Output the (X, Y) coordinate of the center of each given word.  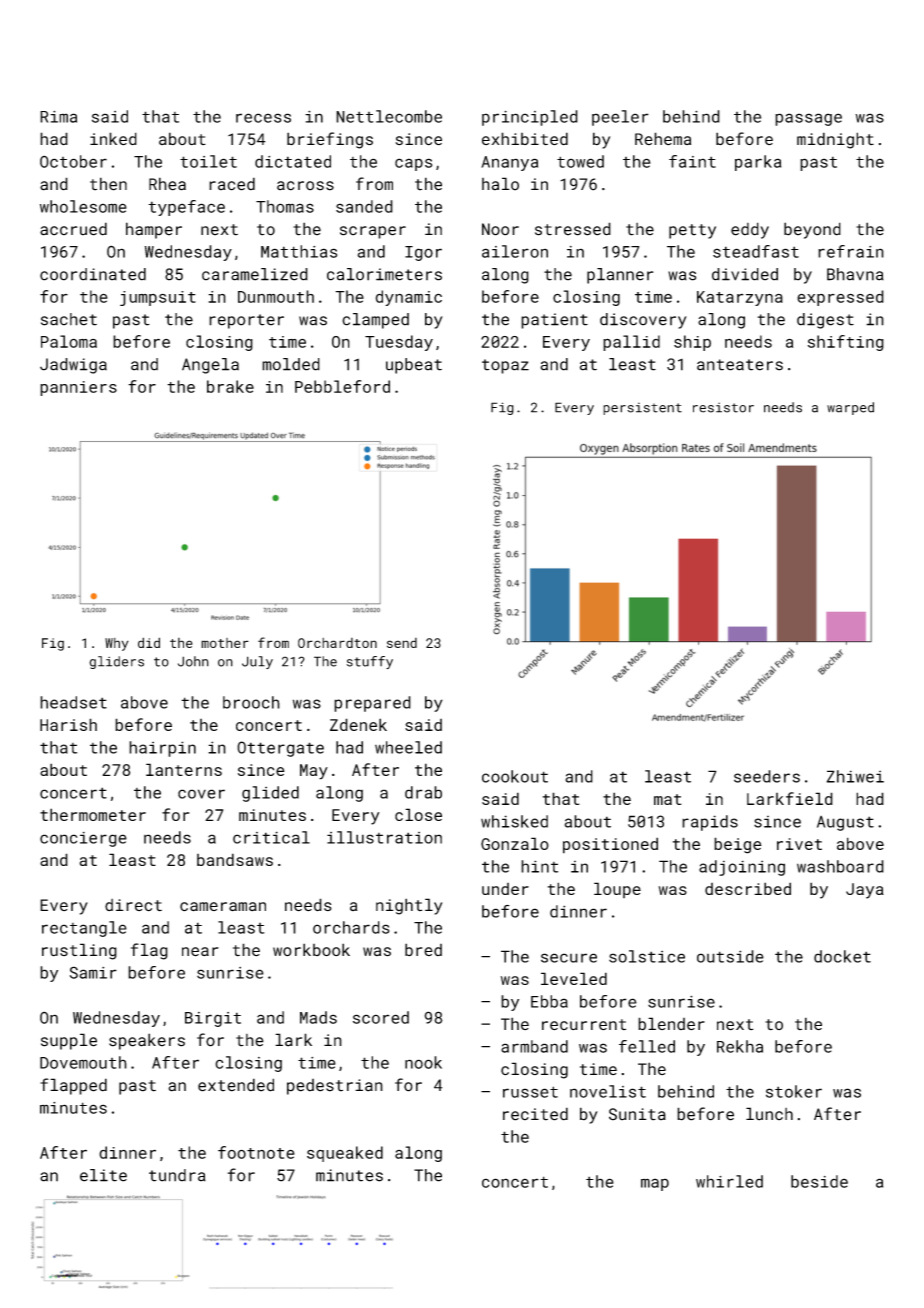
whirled (729, 1181)
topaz (505, 366)
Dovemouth (83, 1062)
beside (819, 1181)
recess (263, 118)
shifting (846, 343)
